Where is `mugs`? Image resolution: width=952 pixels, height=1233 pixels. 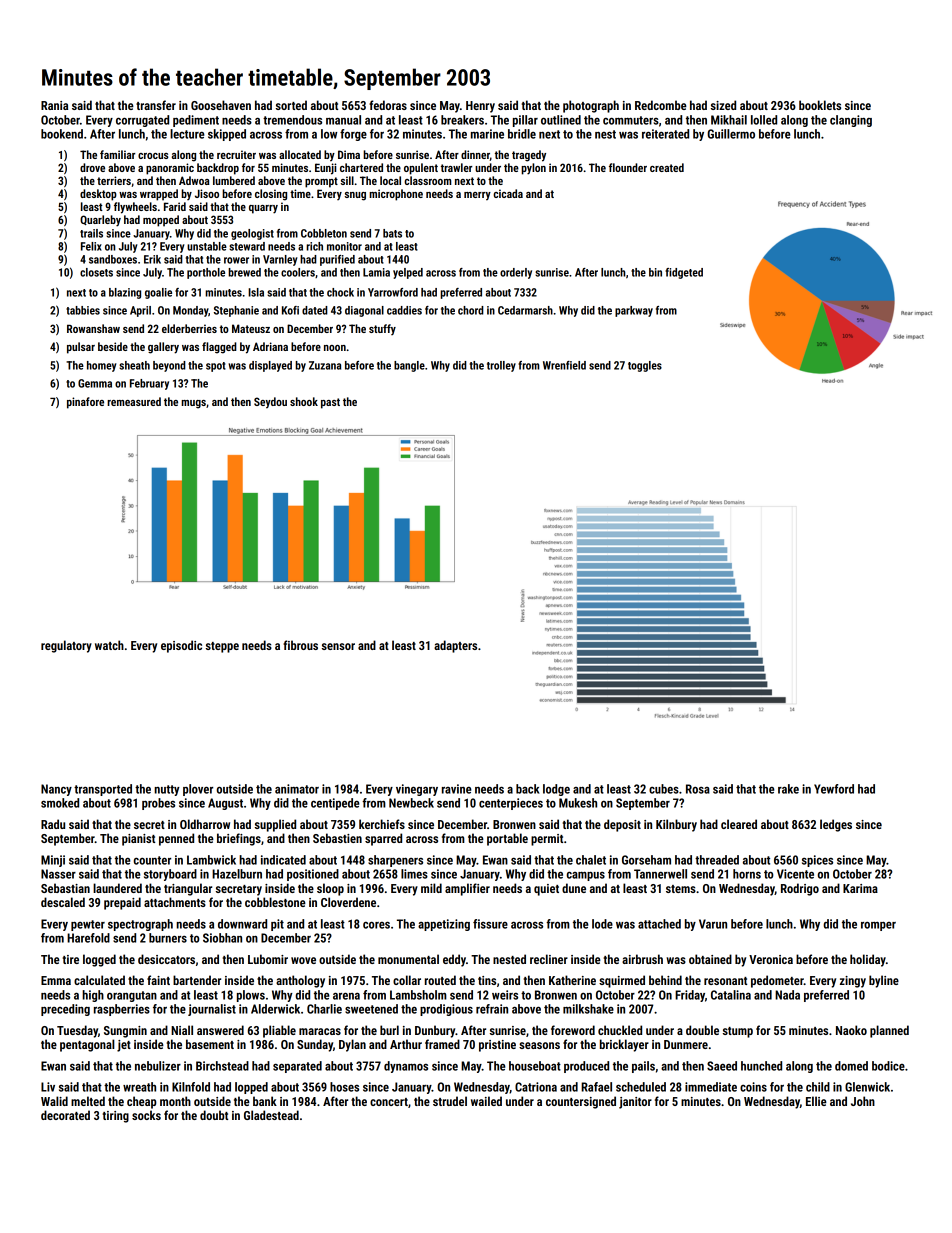
mugs is located at coordinates (193, 404).
